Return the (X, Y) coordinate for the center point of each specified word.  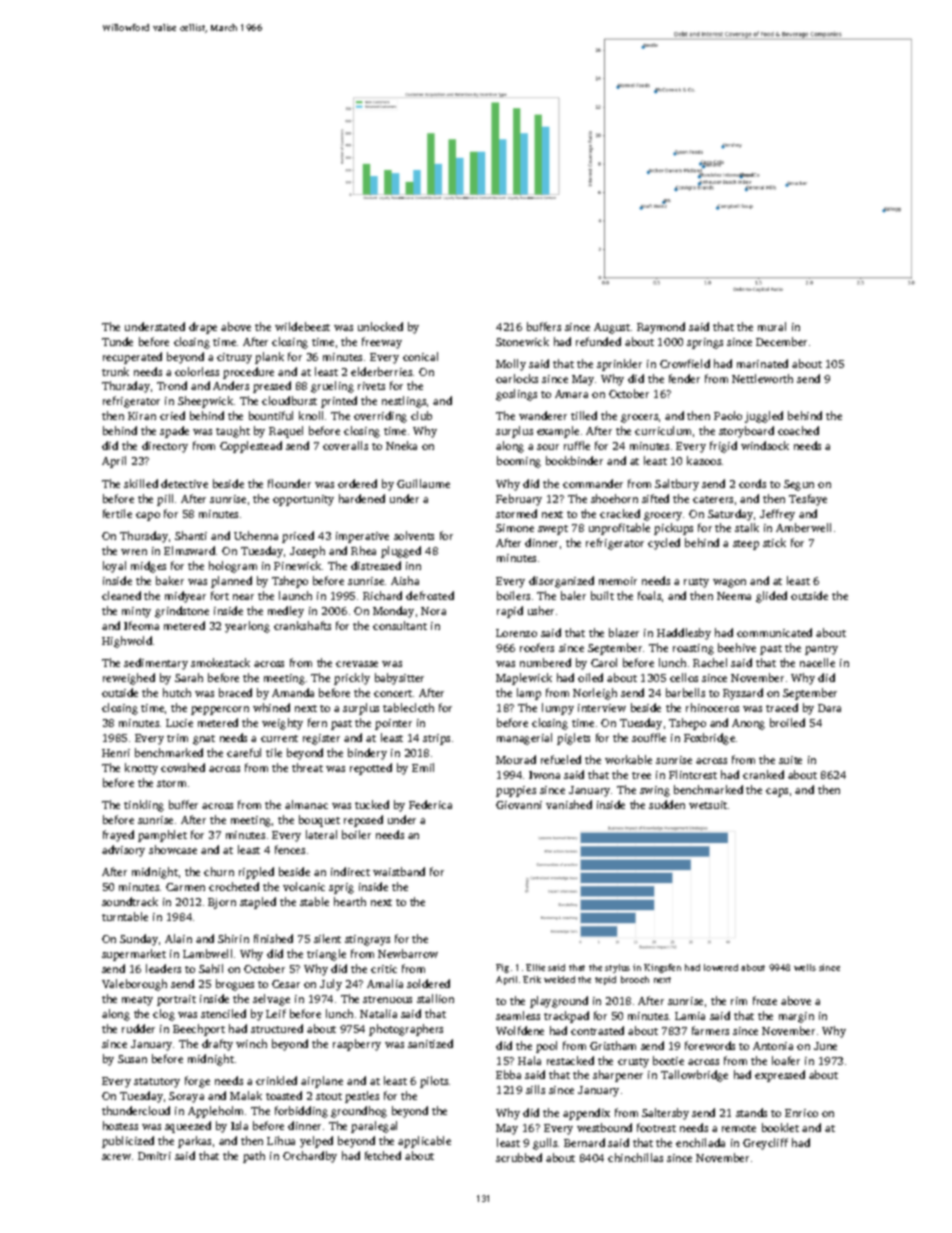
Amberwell (803, 527)
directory (165, 447)
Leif (276, 1013)
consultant (400, 625)
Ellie (535, 967)
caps (777, 792)
